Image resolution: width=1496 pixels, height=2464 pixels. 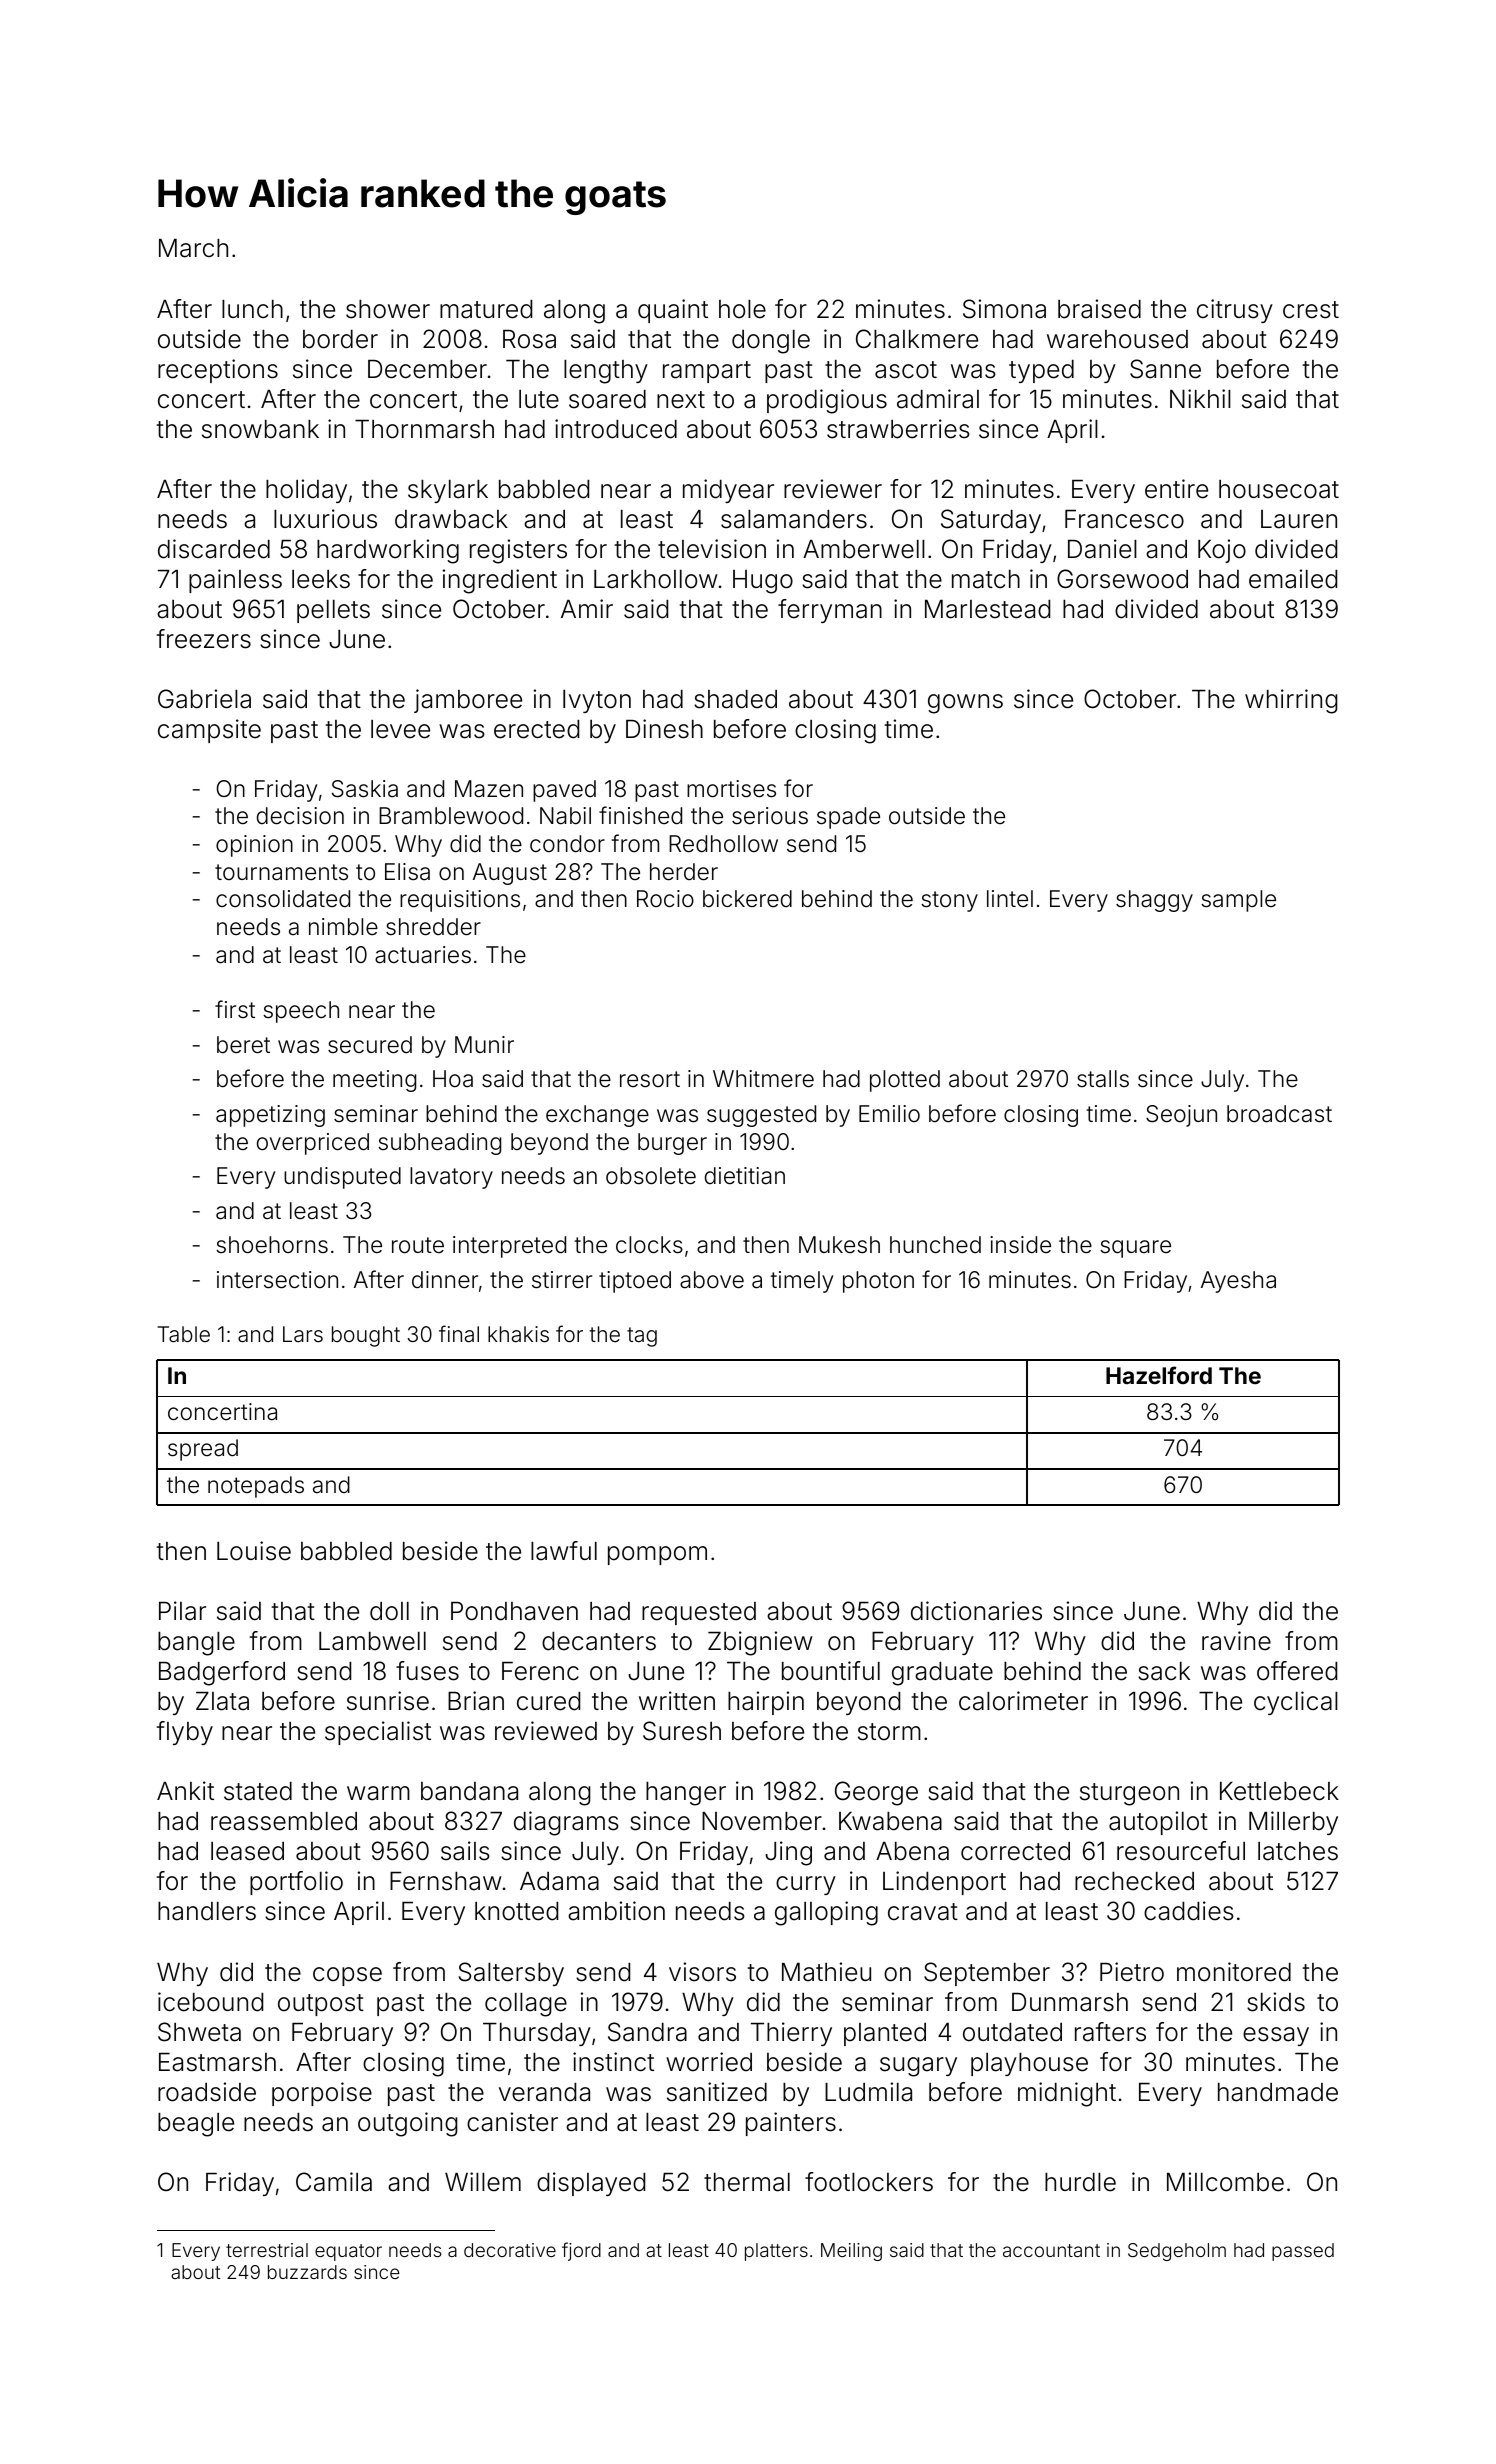 What do you see at coordinates (976, 1611) in the screenshot?
I see `dictionaries` at bounding box center [976, 1611].
